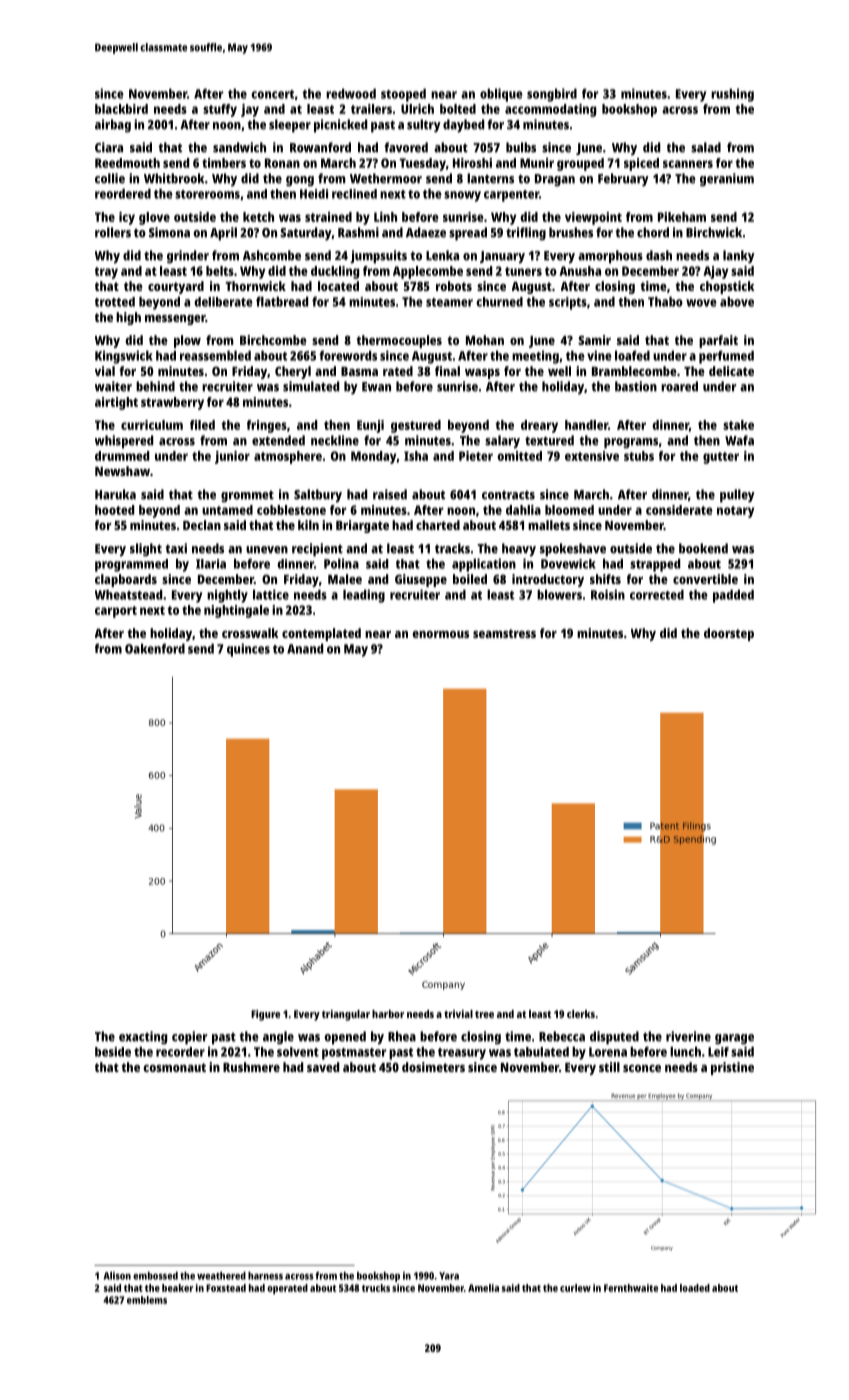 Image resolution: width=849 pixels, height=1400 pixels. I want to click on copier, so click(189, 1038).
